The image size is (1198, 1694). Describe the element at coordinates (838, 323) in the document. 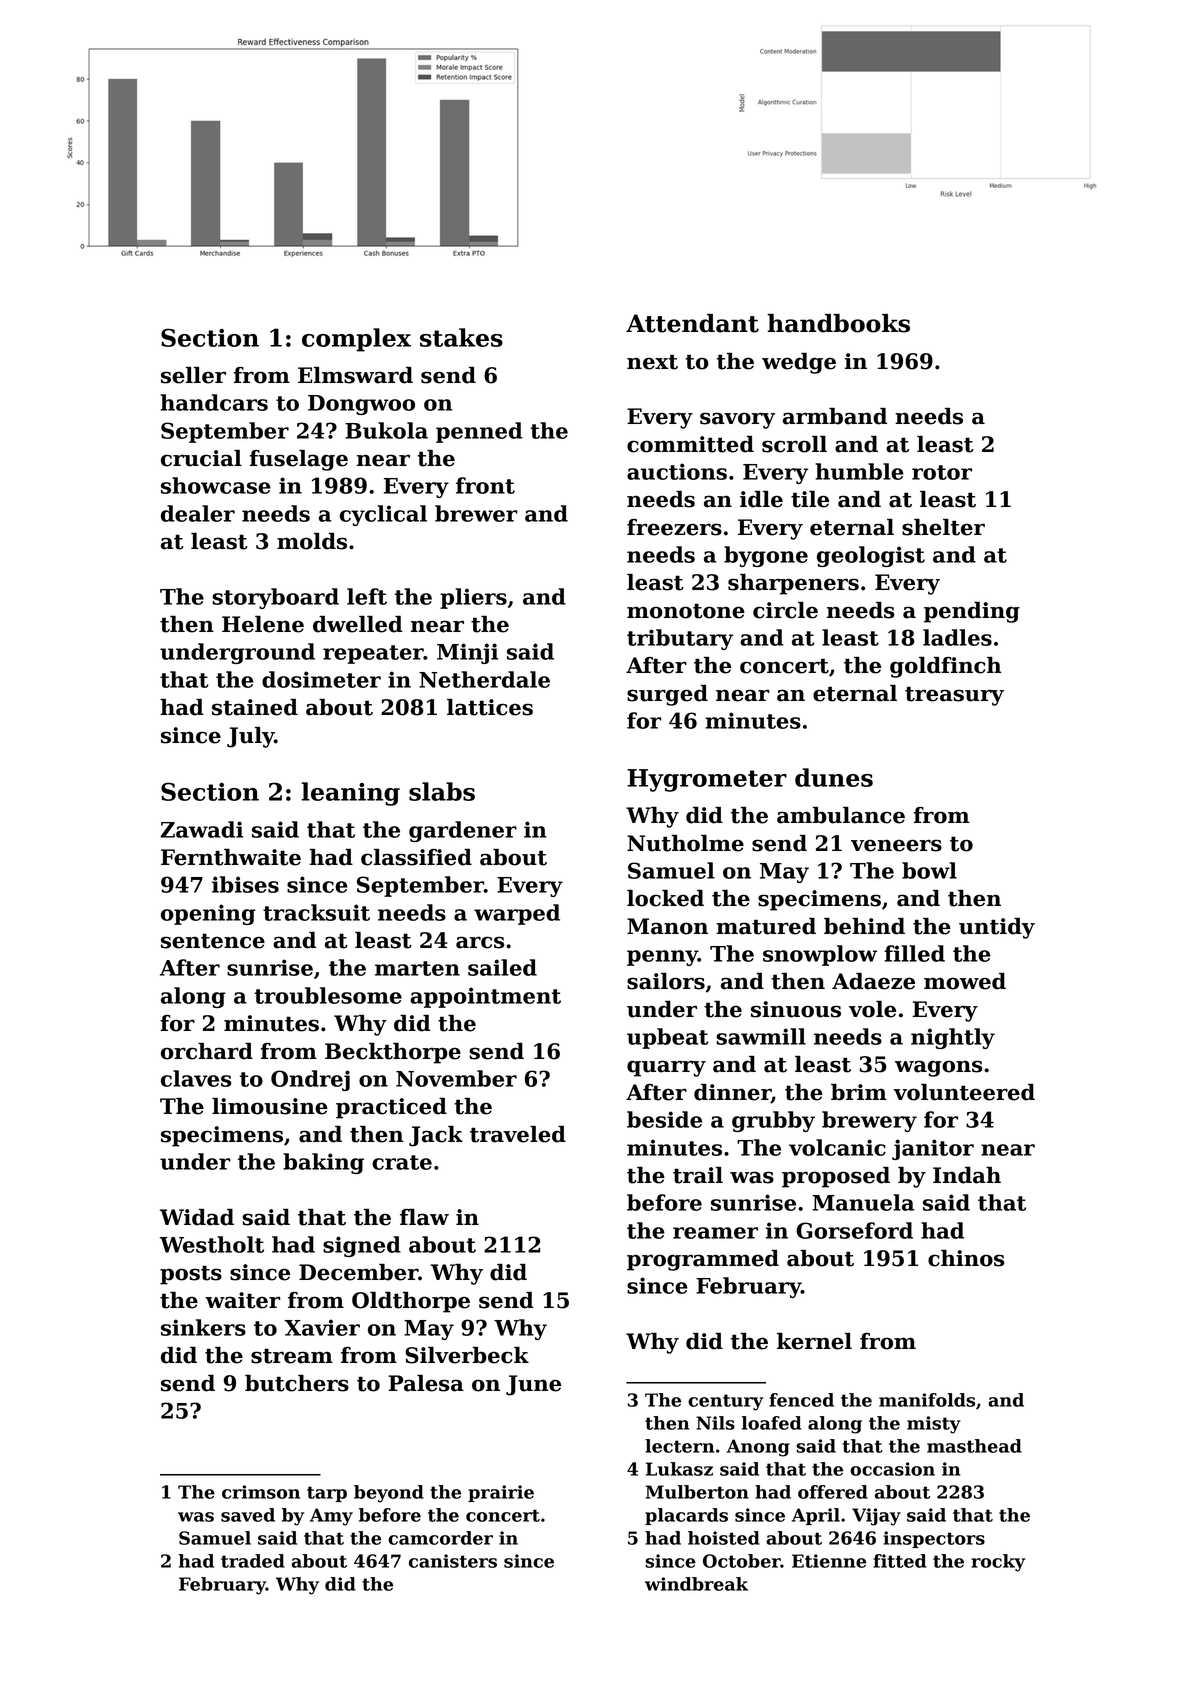

I see `handbooks` at that location.
